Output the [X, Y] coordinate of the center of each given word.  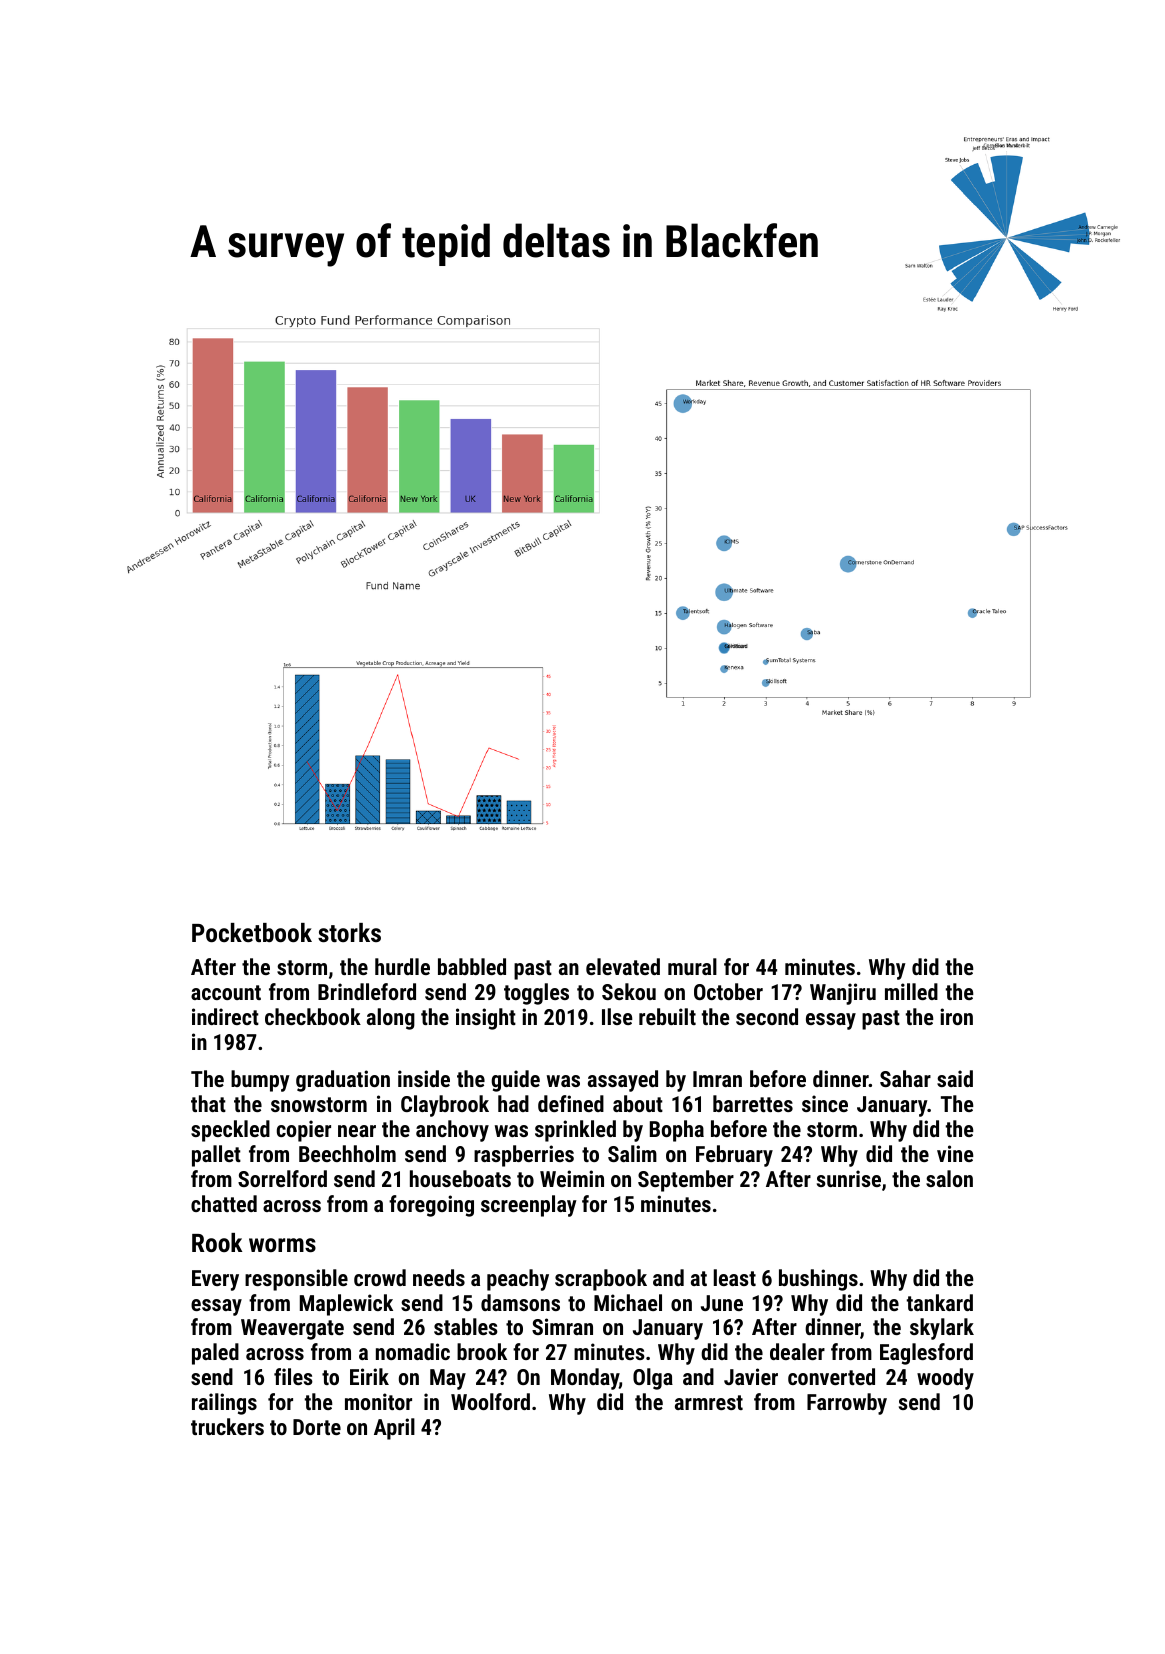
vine [955, 1153]
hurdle [402, 966]
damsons [520, 1302]
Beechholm [347, 1153]
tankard [940, 1302]
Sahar [905, 1078]
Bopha [677, 1131]
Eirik [369, 1376]
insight [486, 1019]
